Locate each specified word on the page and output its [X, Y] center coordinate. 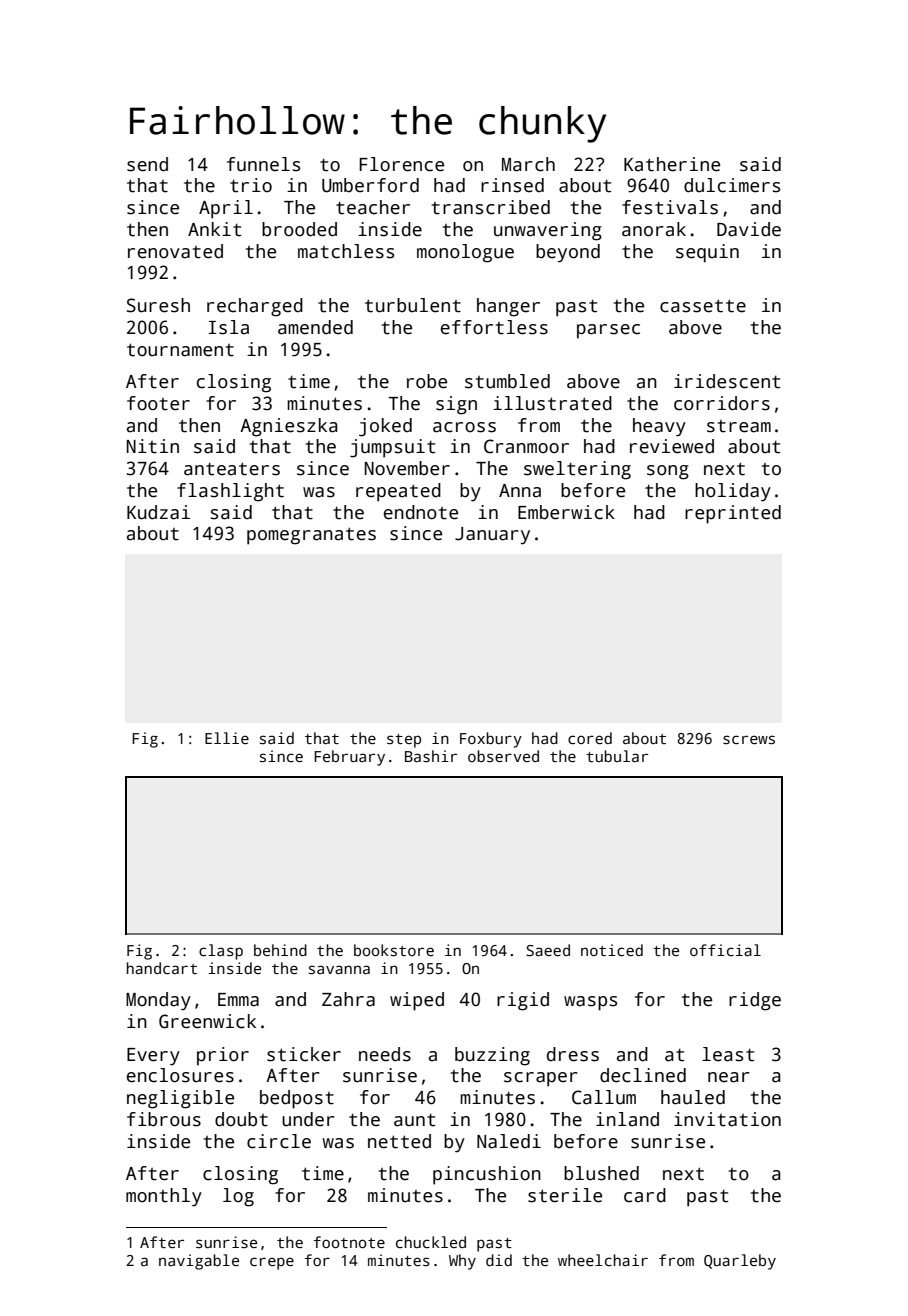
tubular [617, 756]
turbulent [413, 305]
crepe [272, 1263]
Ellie [227, 738]
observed [503, 756]
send [147, 164]
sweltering [577, 470]
